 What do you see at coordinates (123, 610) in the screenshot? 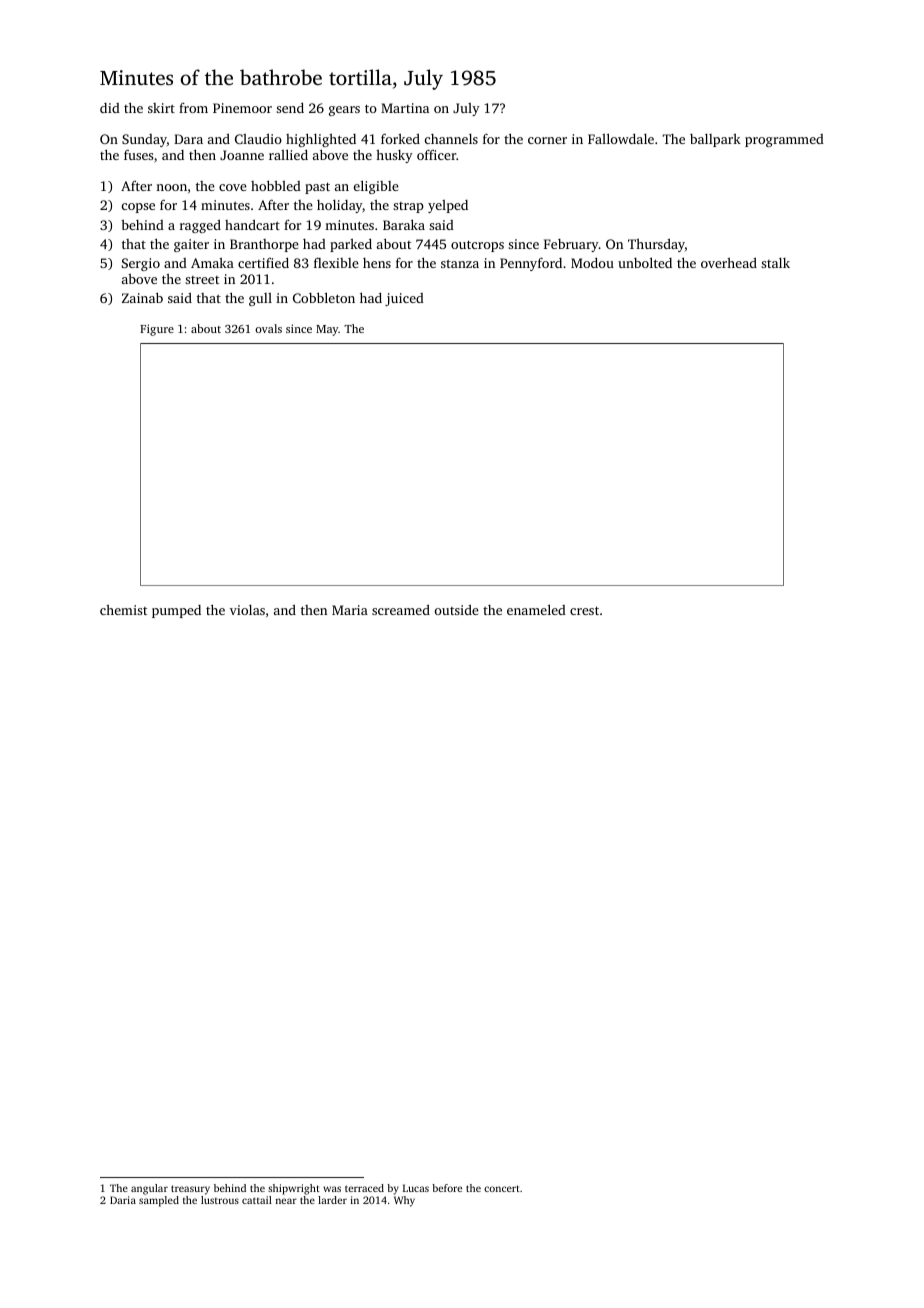
I see `chemist` at bounding box center [123, 610].
